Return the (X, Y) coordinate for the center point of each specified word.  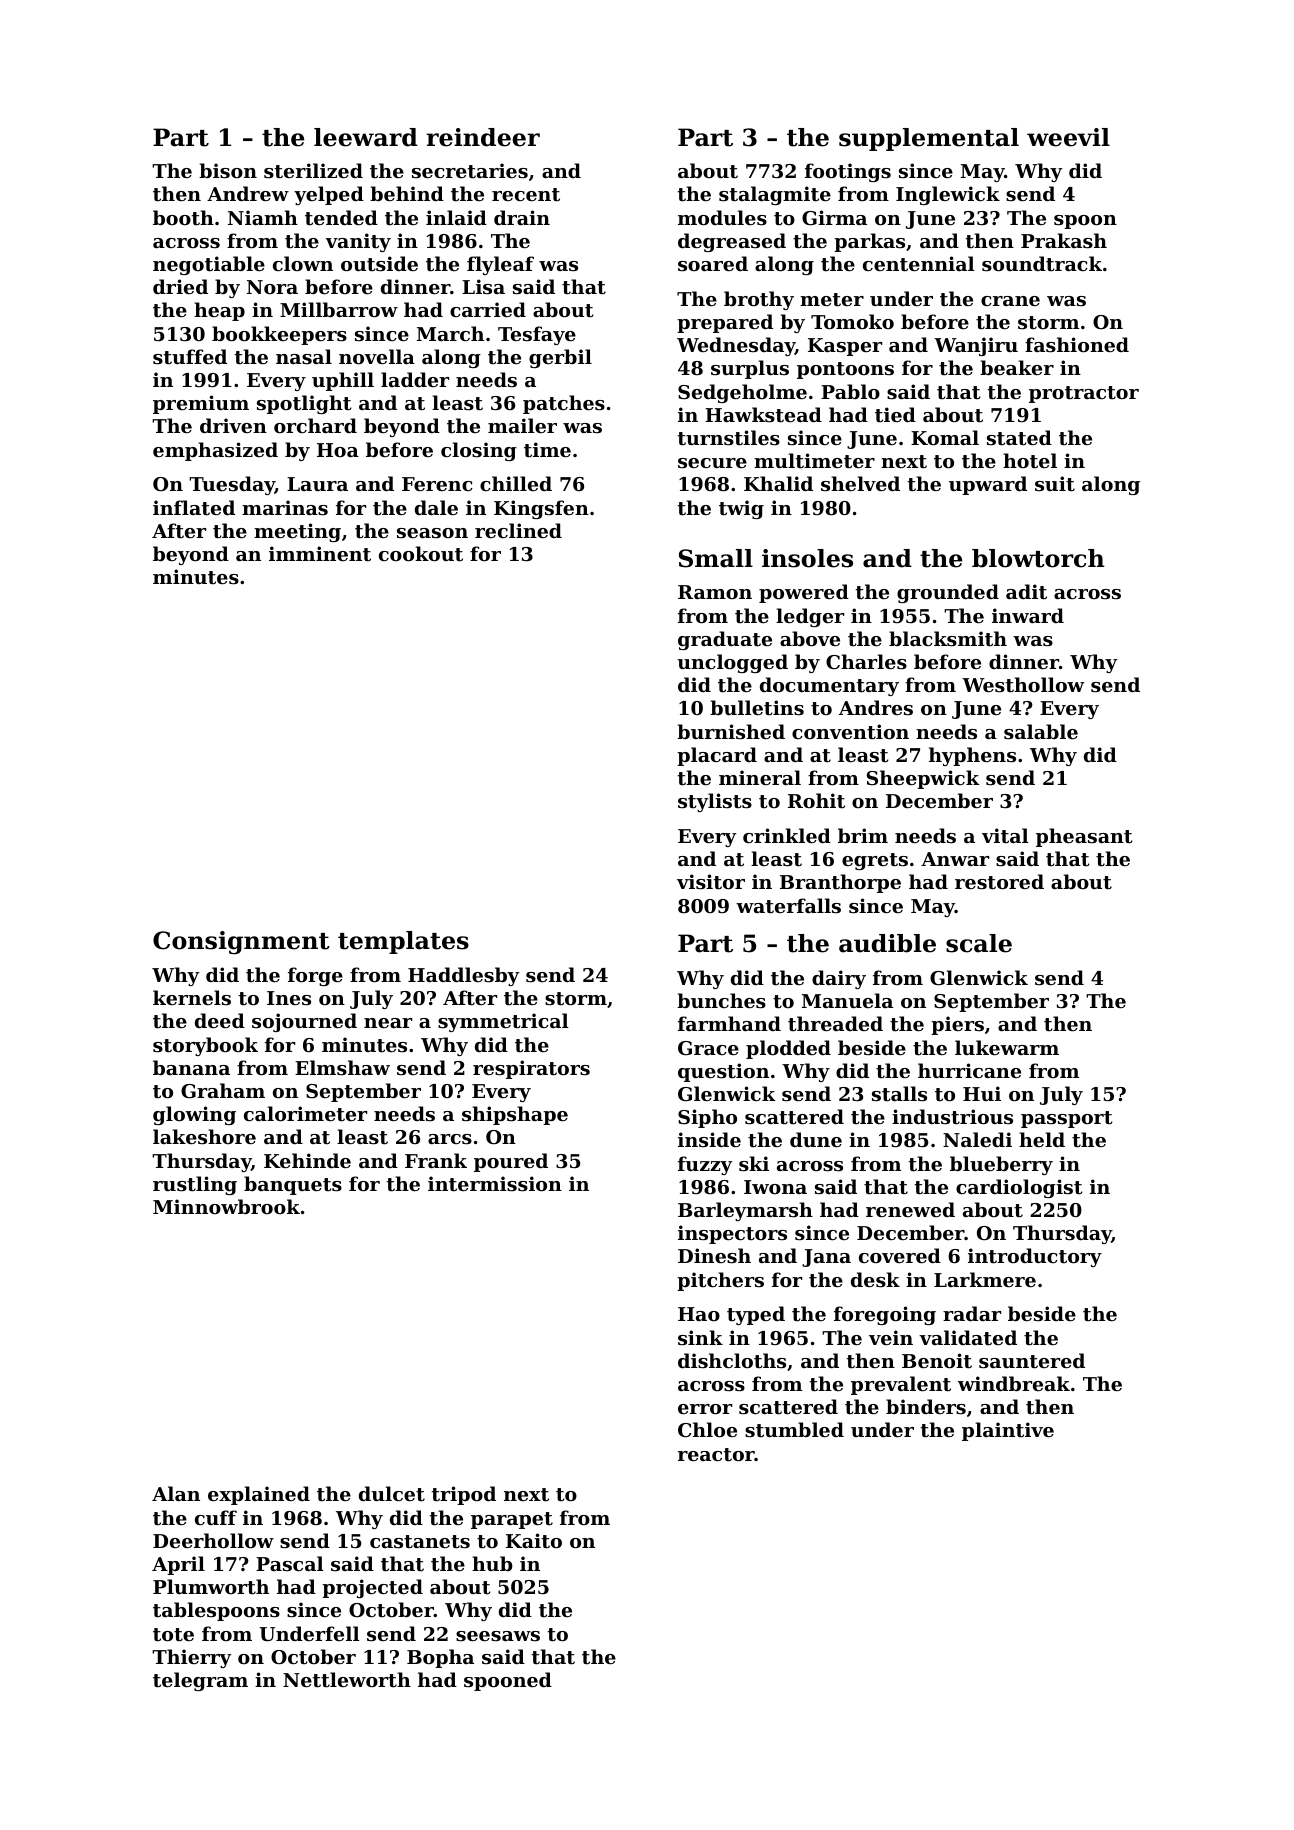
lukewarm (1007, 1047)
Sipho (707, 1118)
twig (741, 509)
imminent (320, 554)
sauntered (1032, 1361)
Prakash (1064, 241)
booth (183, 218)
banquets (293, 1185)
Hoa (338, 450)
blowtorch (1038, 558)
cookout (421, 554)
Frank (436, 1160)
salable (1041, 732)
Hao (699, 1314)
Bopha (440, 1658)
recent (526, 195)
